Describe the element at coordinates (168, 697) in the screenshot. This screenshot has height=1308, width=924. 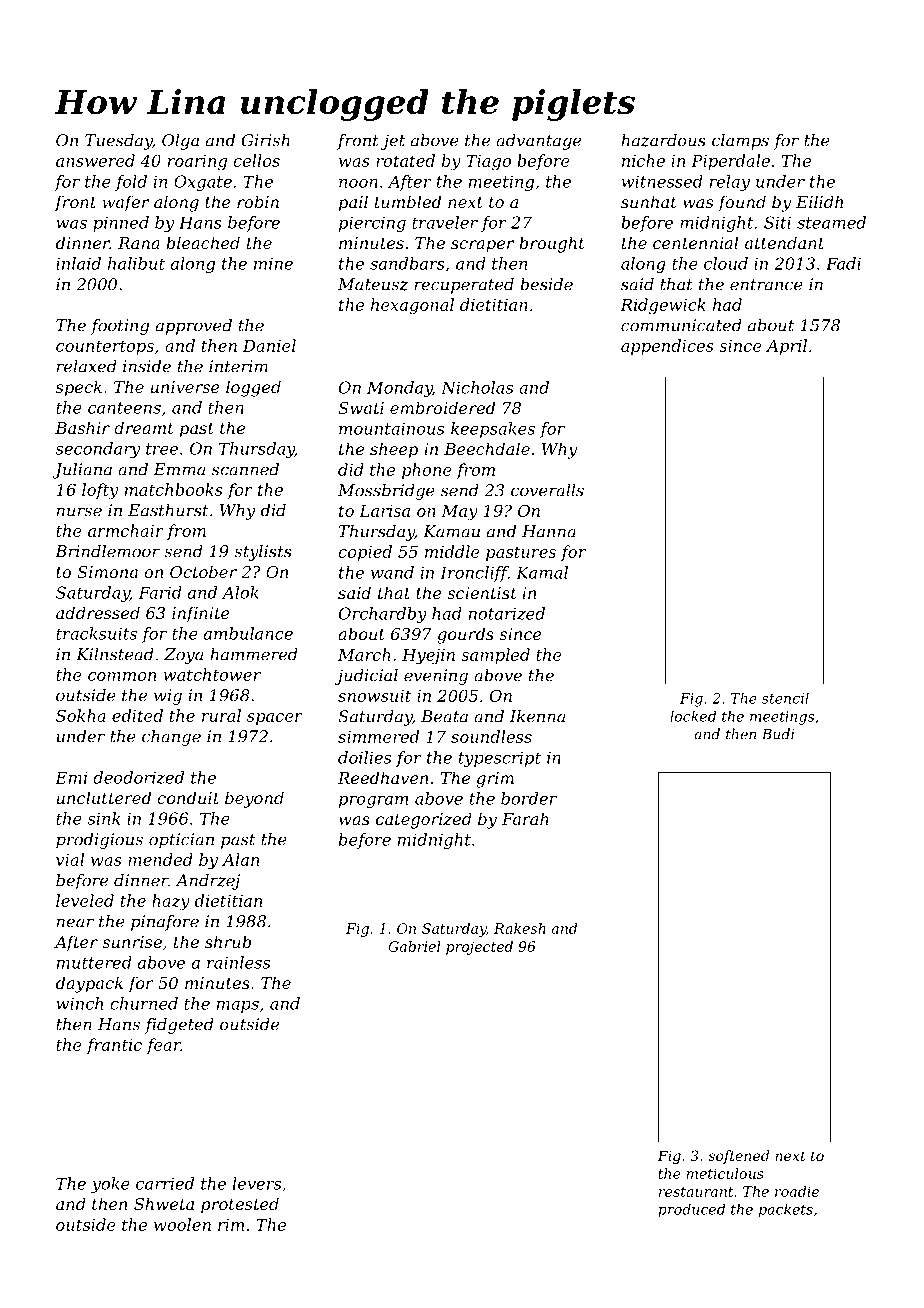
I see `wig` at that location.
